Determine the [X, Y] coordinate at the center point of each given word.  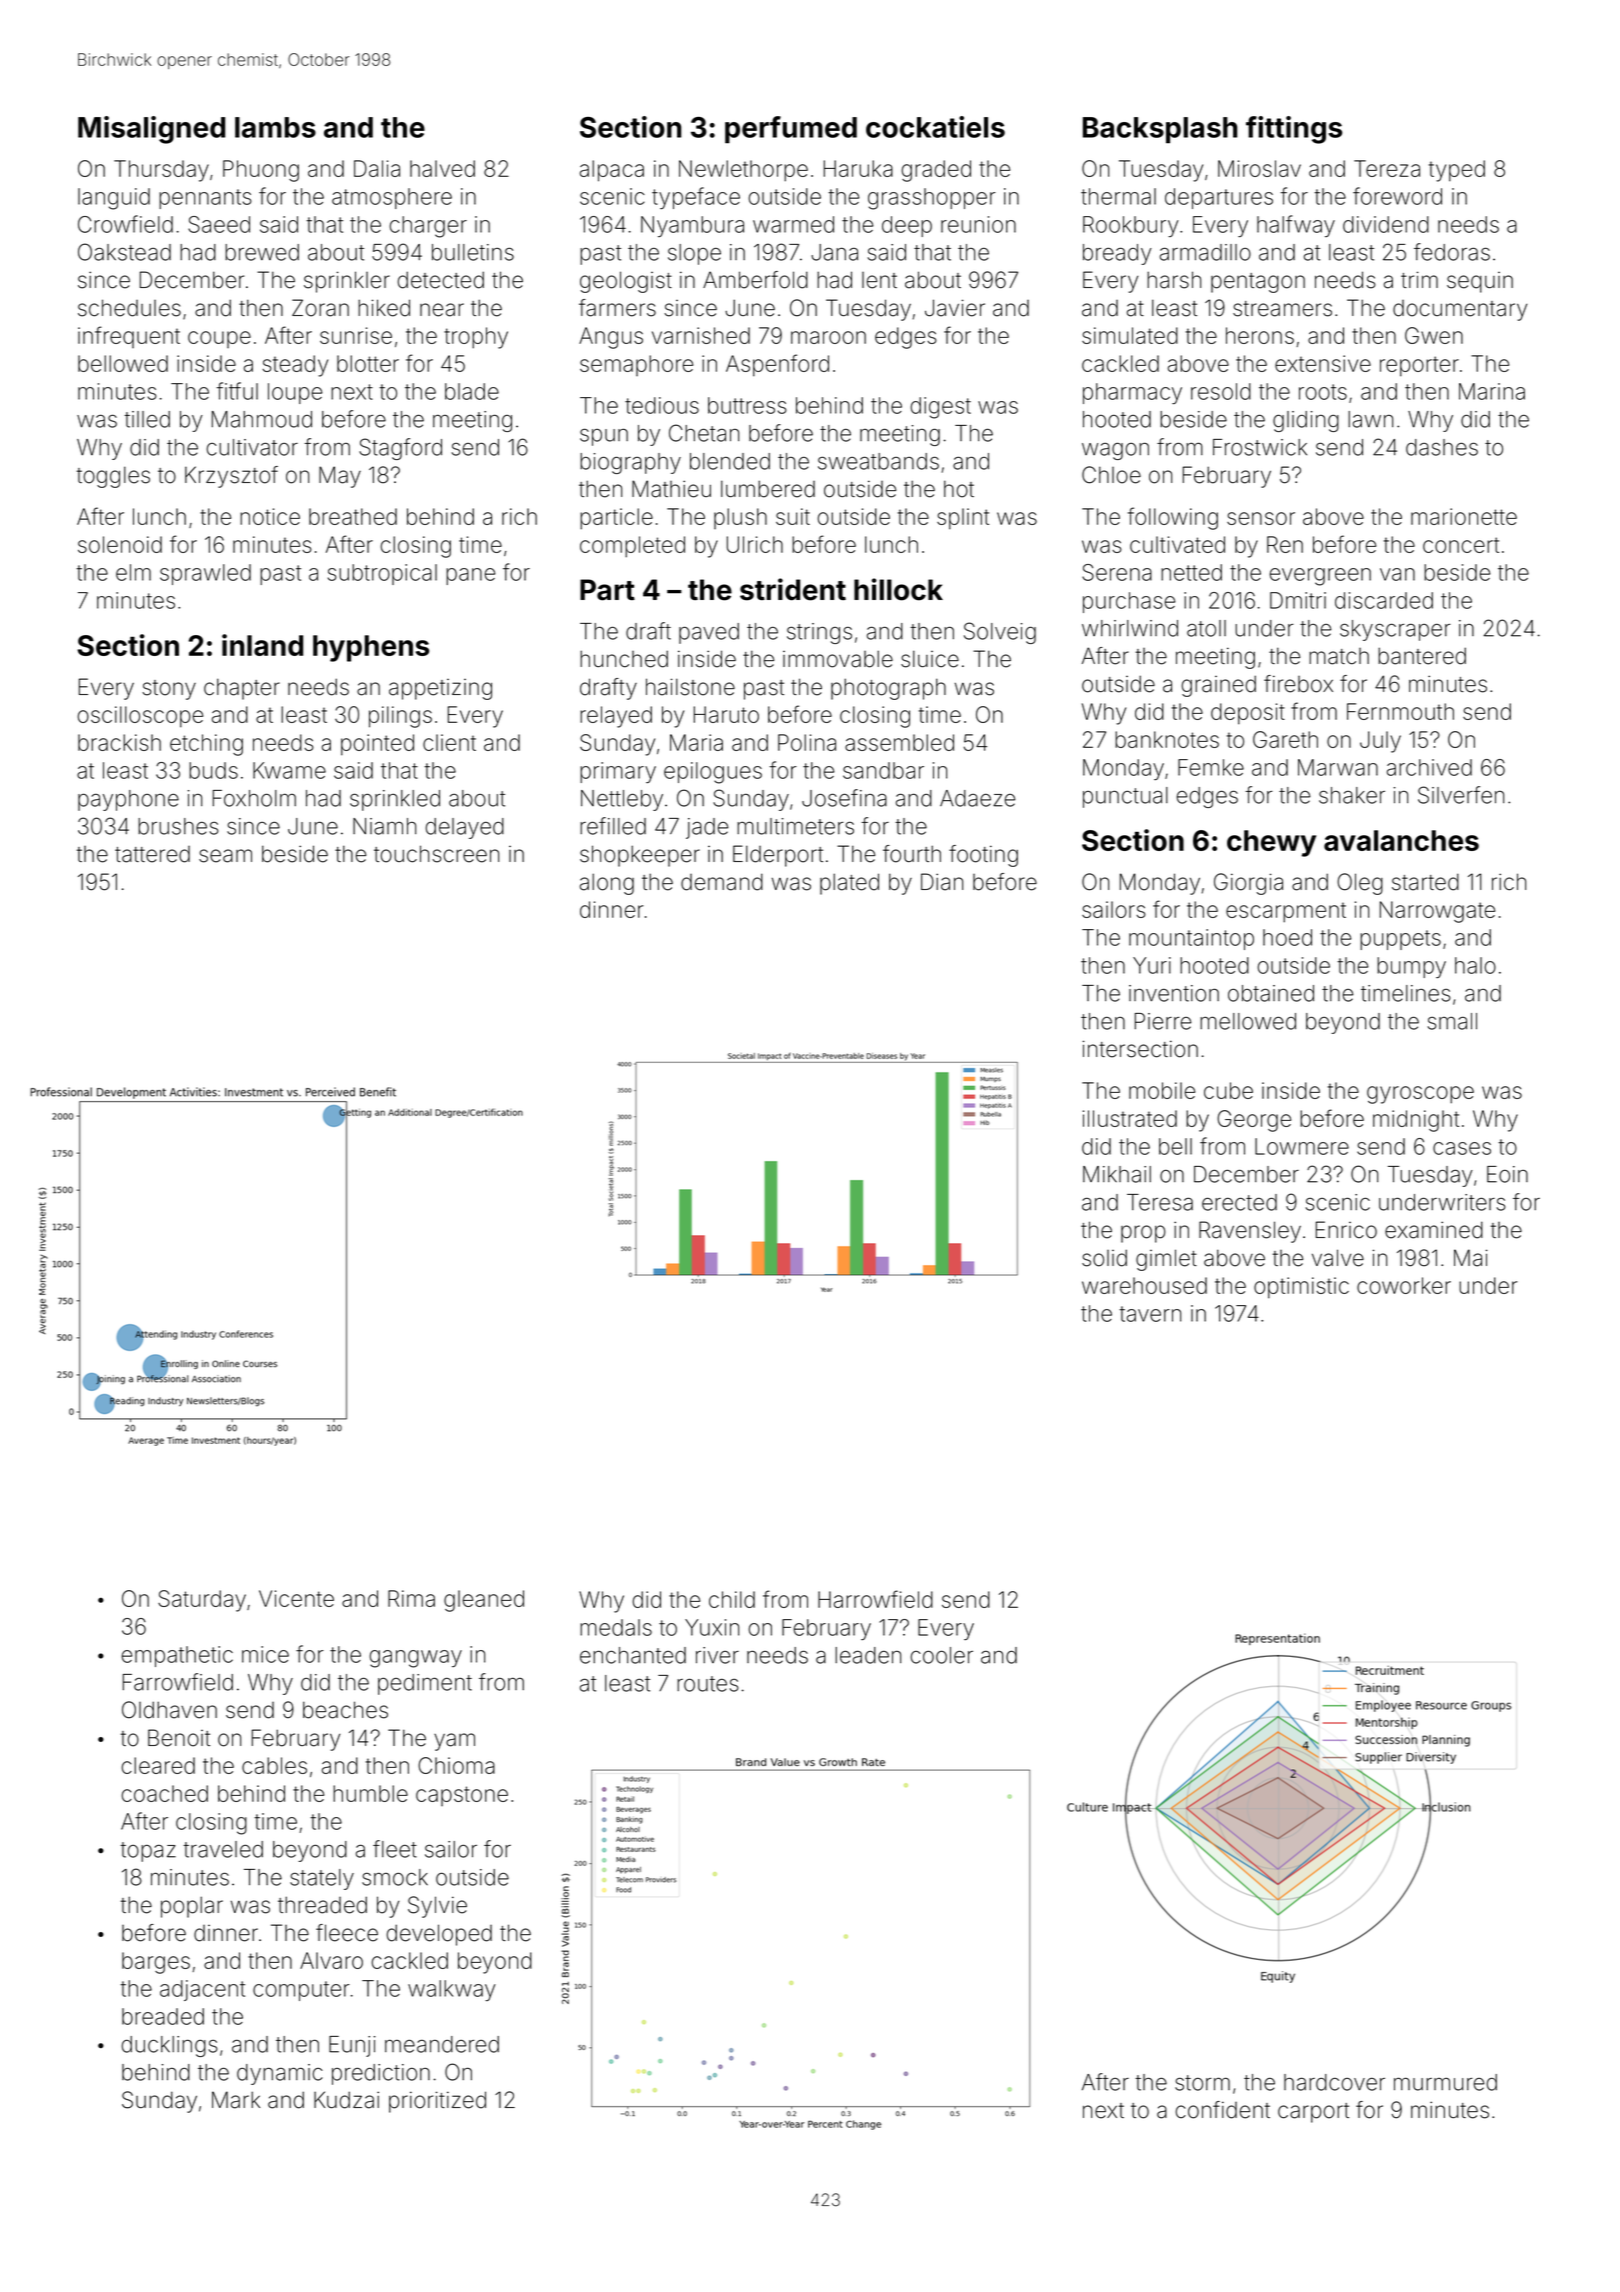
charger [428, 227]
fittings [1294, 130]
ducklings [170, 2046]
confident [1223, 2110]
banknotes [1167, 739]
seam [225, 856]
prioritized [437, 2102]
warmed [793, 224]
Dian [942, 882]
